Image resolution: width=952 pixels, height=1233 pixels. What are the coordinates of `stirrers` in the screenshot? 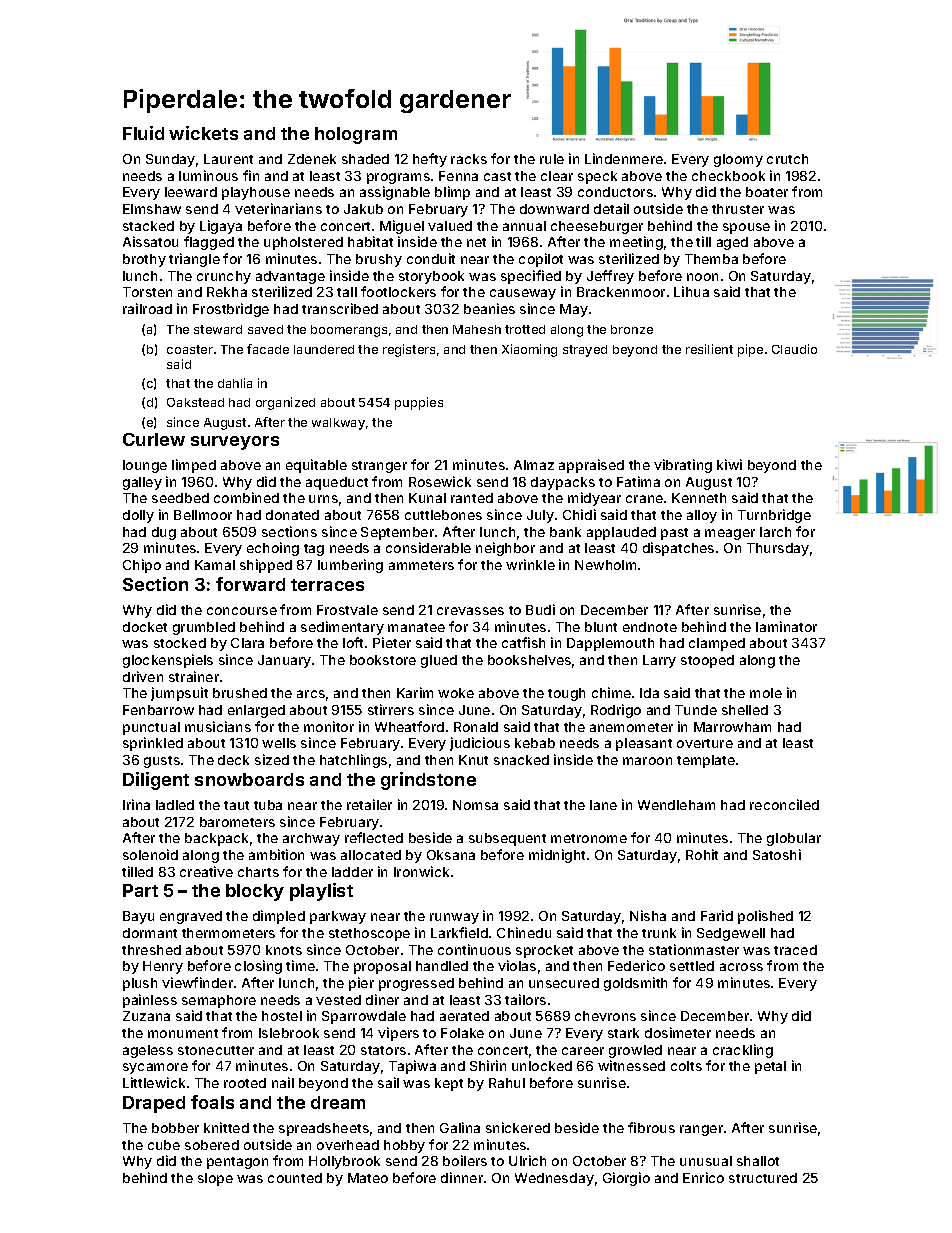 It's located at (391, 709).
